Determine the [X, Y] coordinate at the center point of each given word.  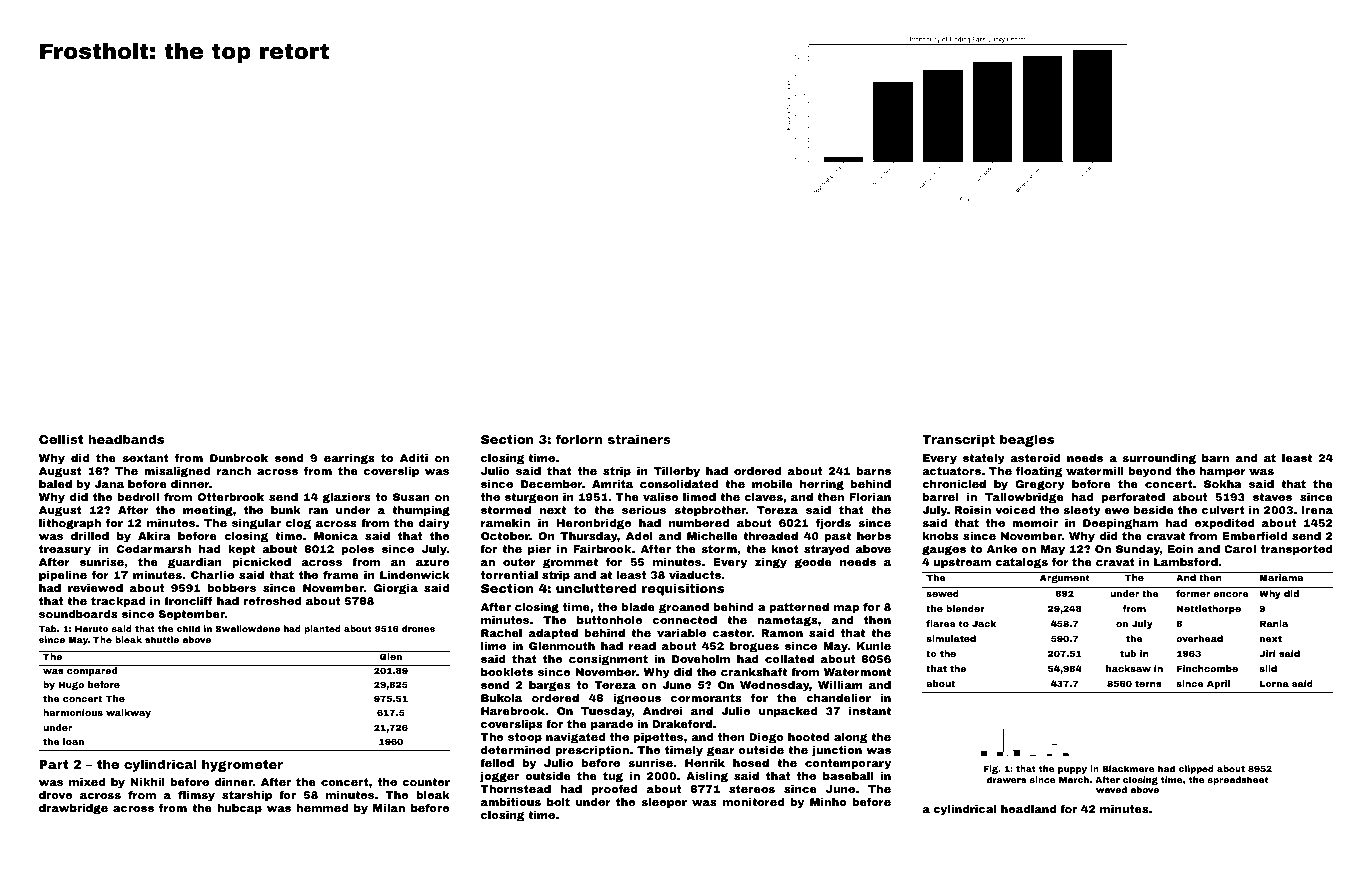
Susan [411, 497]
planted [322, 629]
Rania [1274, 623]
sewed [942, 593]
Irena [1317, 510]
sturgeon [532, 498]
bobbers [231, 588]
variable [681, 633]
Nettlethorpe [1209, 609]
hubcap [239, 809]
